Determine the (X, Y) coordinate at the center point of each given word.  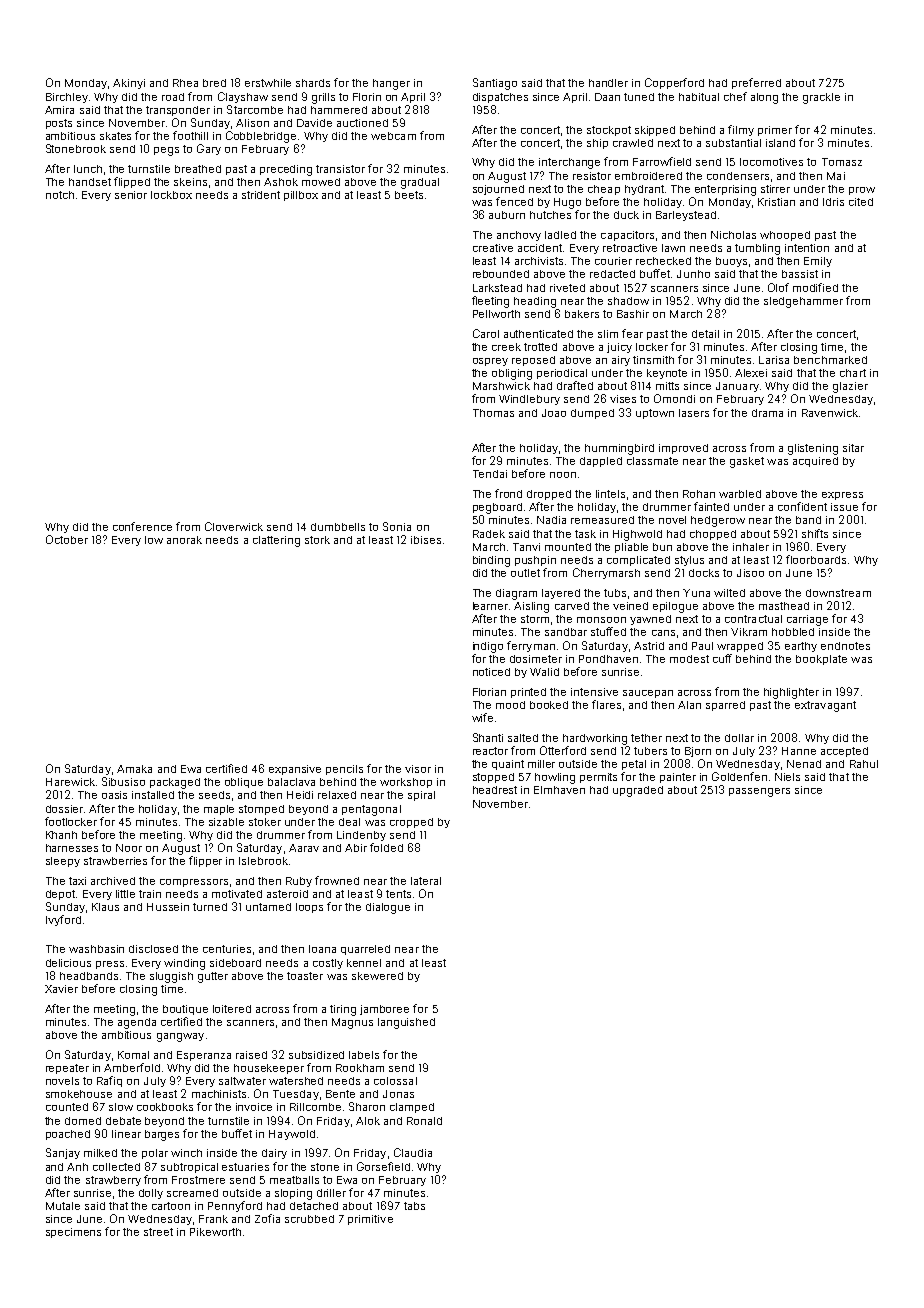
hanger (391, 84)
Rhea (185, 83)
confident (802, 506)
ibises (426, 540)
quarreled (365, 950)
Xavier (61, 989)
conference (142, 526)
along (764, 98)
